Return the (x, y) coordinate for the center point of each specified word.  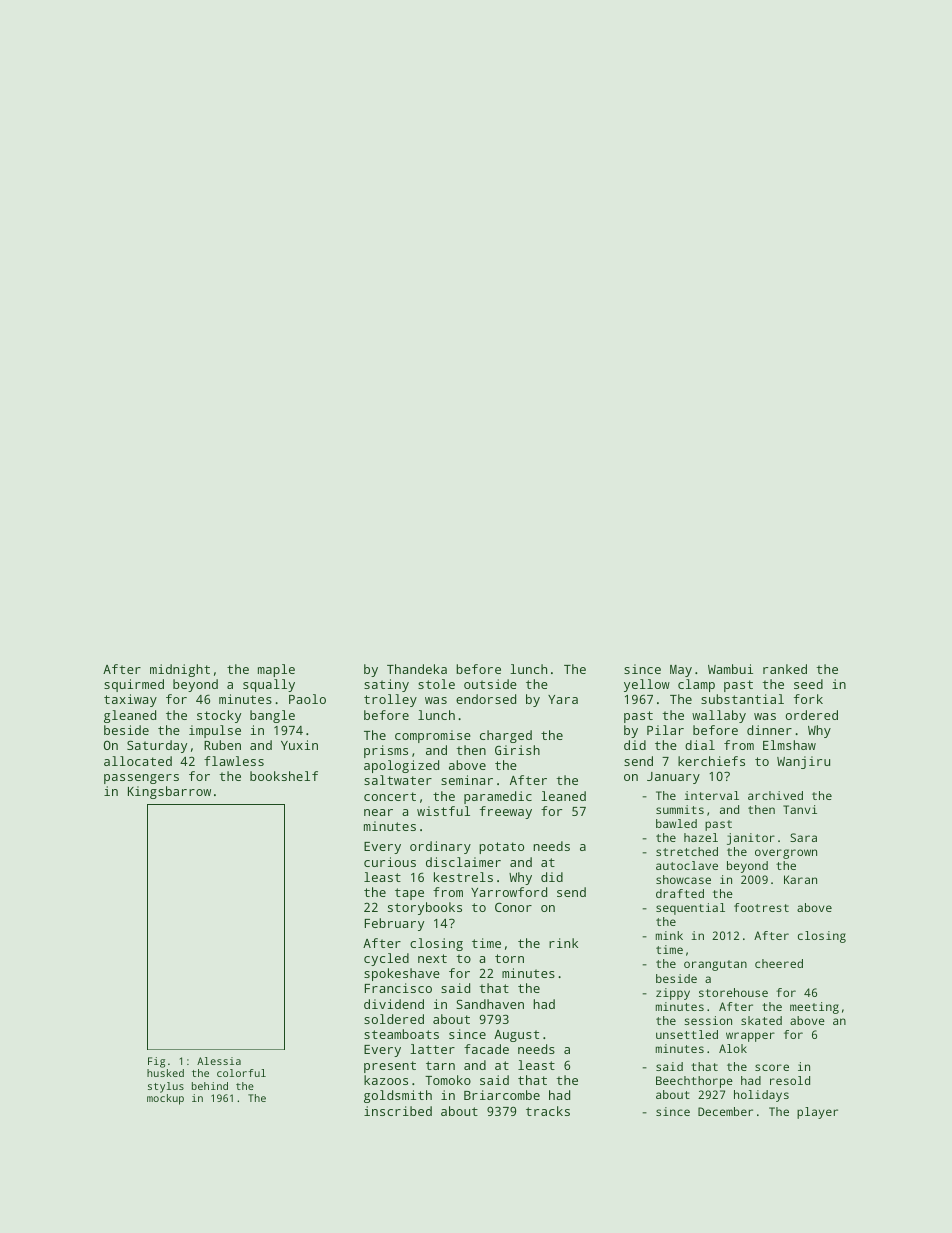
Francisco (398, 988)
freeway (506, 812)
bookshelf (284, 776)
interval (711, 795)
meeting (814, 1008)
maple (276, 670)
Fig (156, 1062)
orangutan (715, 965)
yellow (647, 685)
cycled (386, 959)
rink (563, 943)
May (681, 671)
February (394, 924)
